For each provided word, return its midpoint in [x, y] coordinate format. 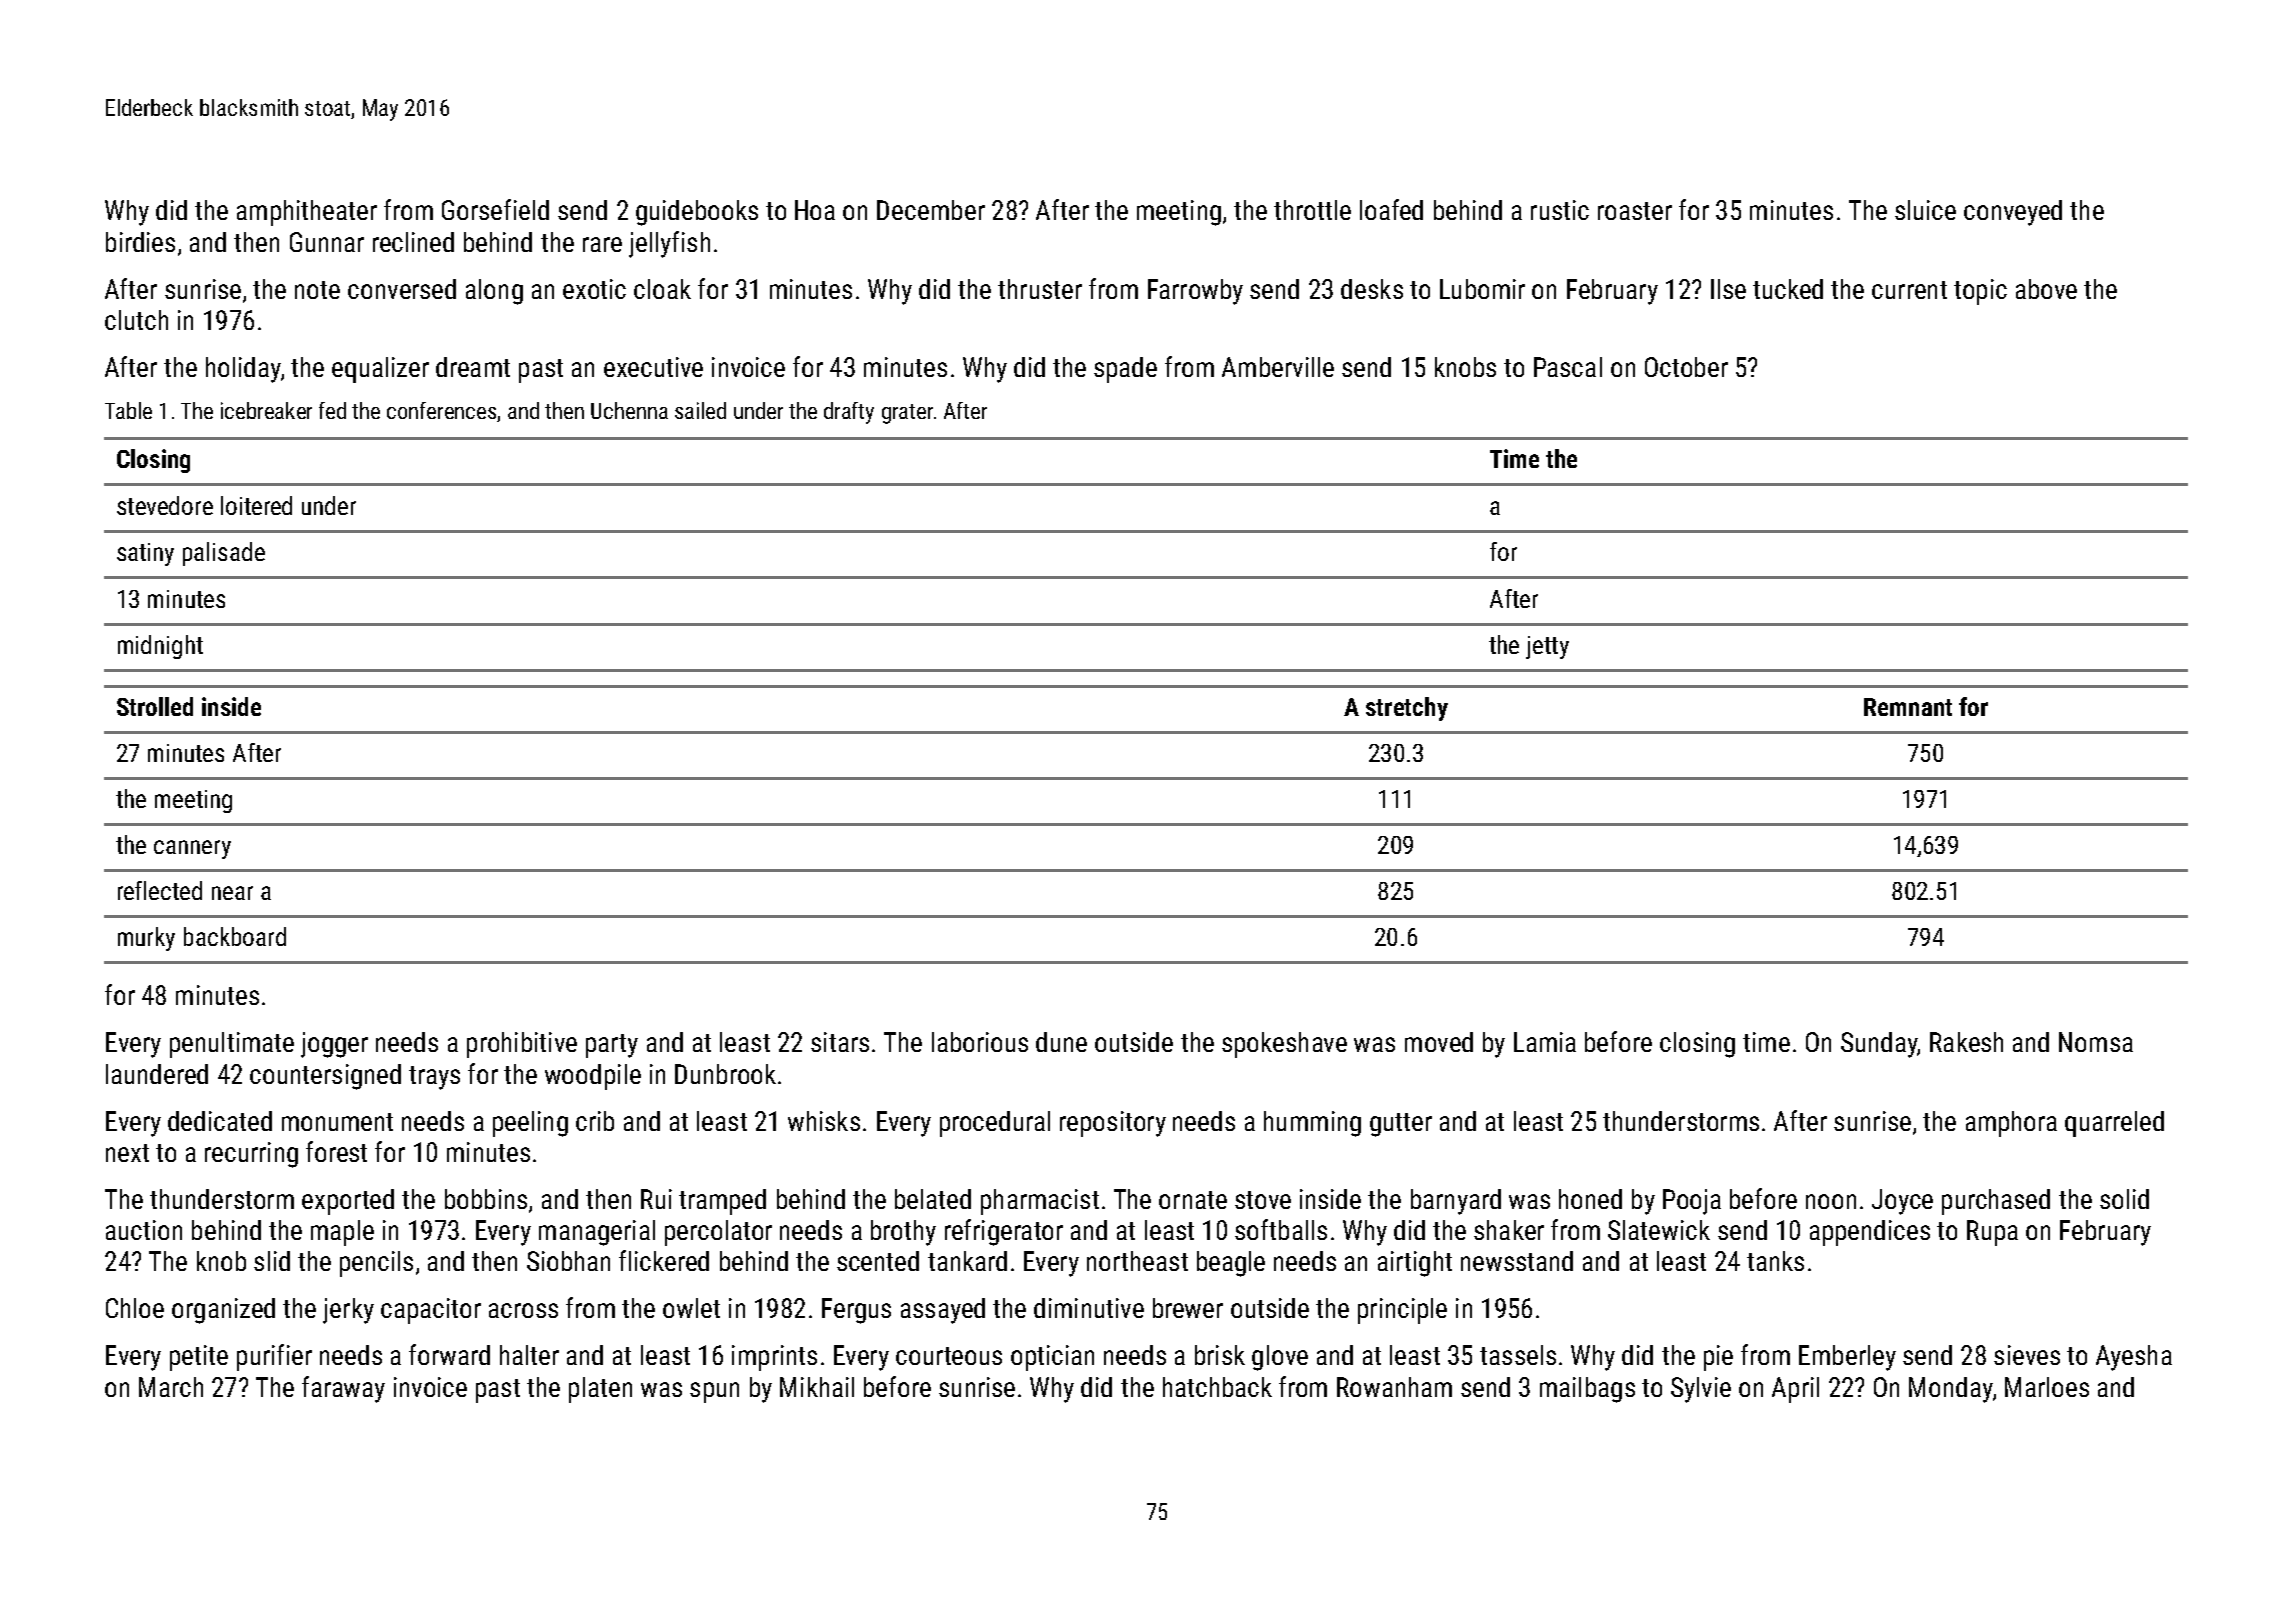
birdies [140, 242]
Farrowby [1195, 292]
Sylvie [1701, 1390]
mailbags [1587, 1390]
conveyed [2013, 213]
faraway [343, 1389]
